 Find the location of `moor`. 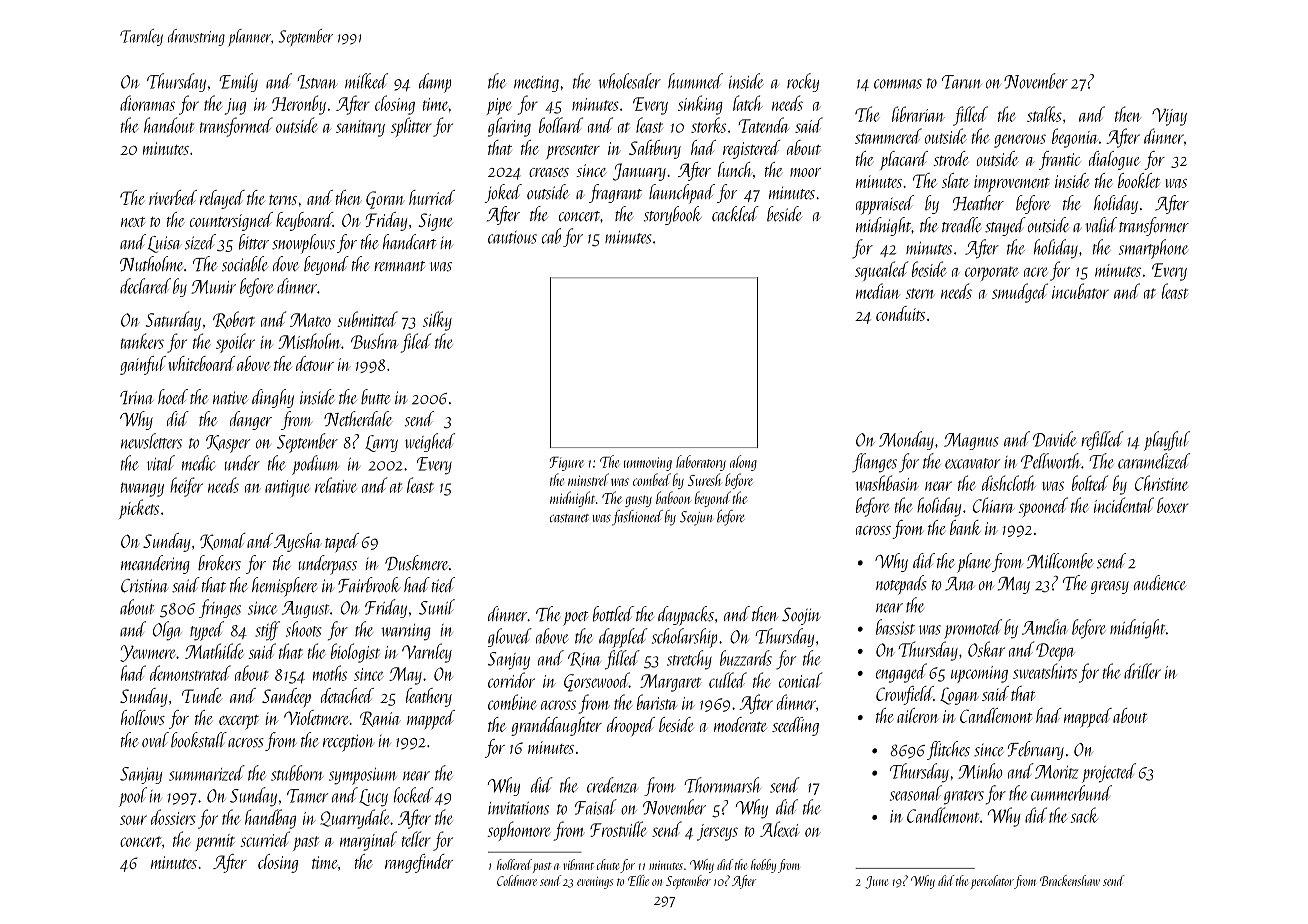

moor is located at coordinates (805, 172).
